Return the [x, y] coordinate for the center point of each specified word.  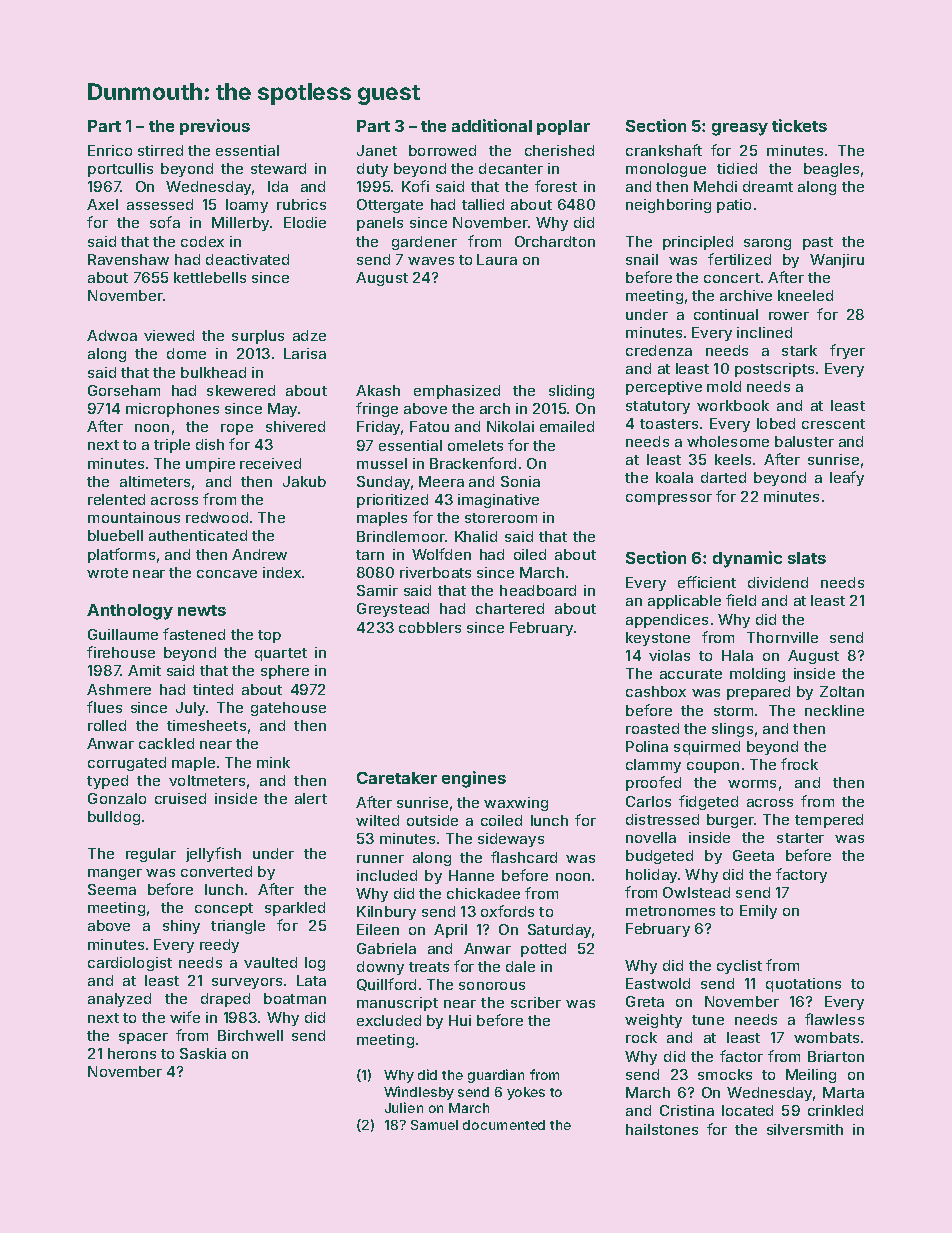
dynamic [747, 559]
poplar [563, 127]
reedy [219, 946]
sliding [571, 392]
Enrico [110, 150]
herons [132, 1053]
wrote [107, 573]
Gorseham [124, 390]
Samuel [434, 1125]
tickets [799, 125]
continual [726, 314]
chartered [510, 608]
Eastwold [658, 983]
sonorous [492, 986]
